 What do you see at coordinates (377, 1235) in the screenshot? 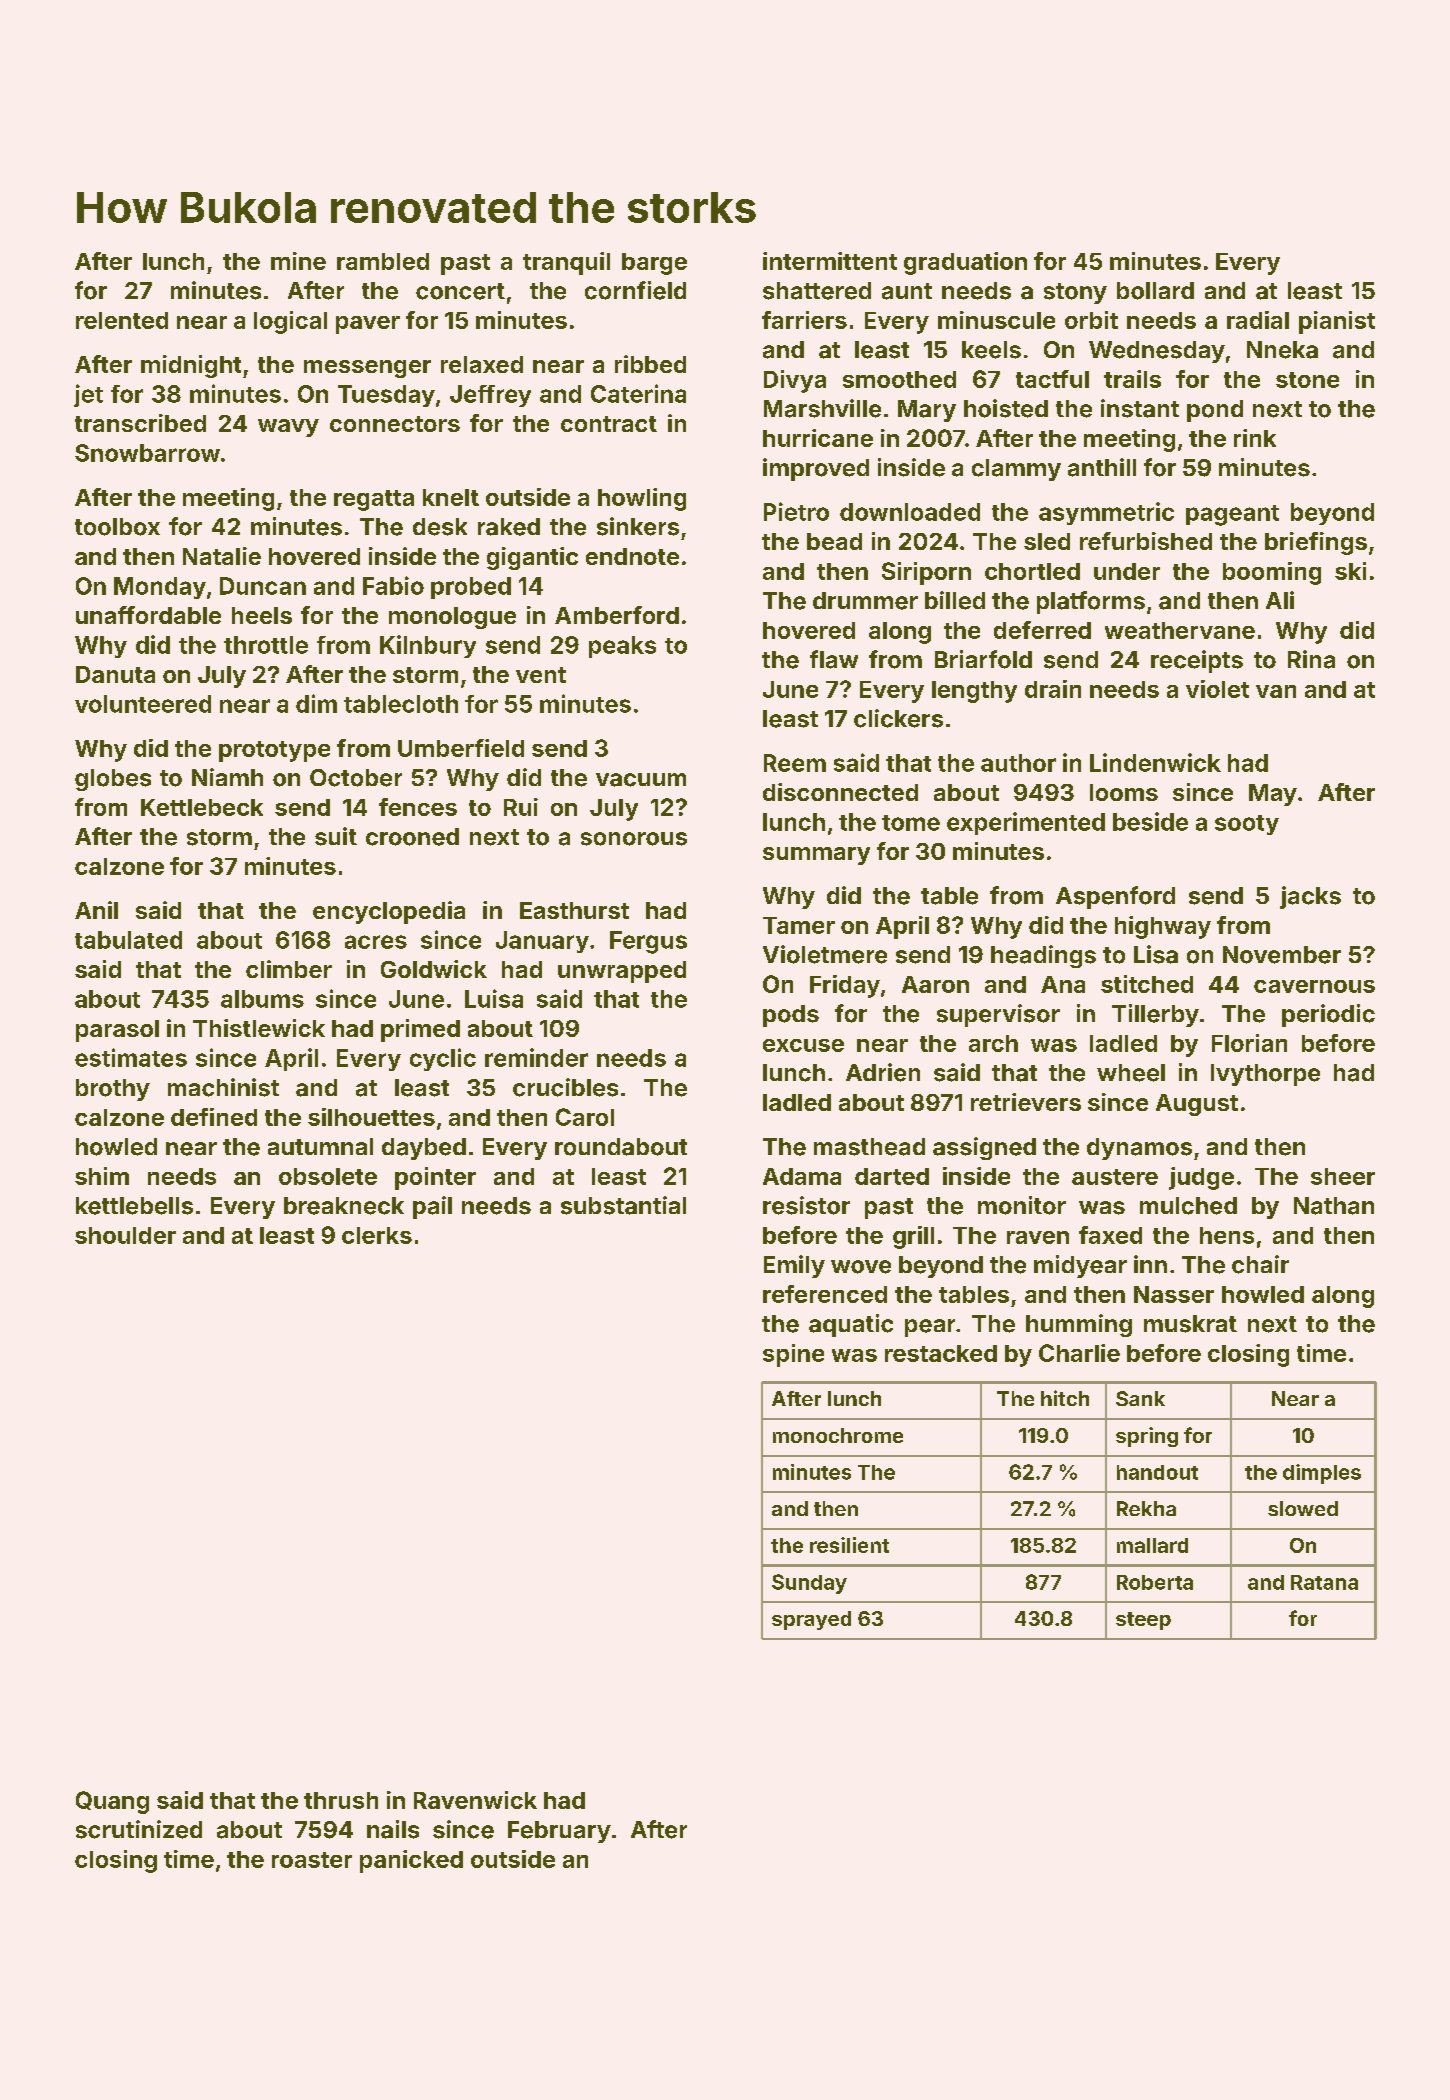
I see `clerks` at bounding box center [377, 1235].
